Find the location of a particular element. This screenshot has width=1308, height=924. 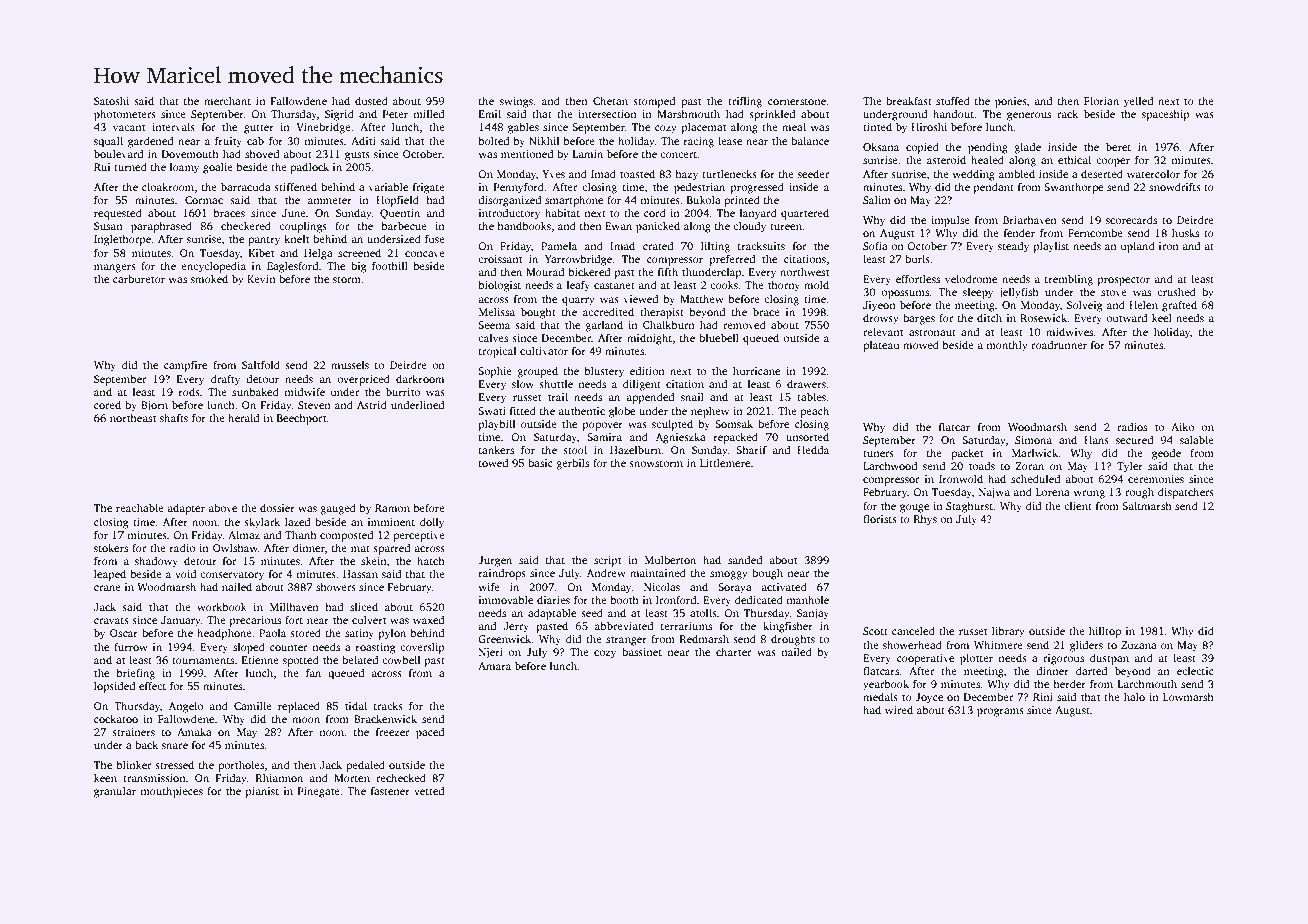

Chetan is located at coordinates (610, 100).
